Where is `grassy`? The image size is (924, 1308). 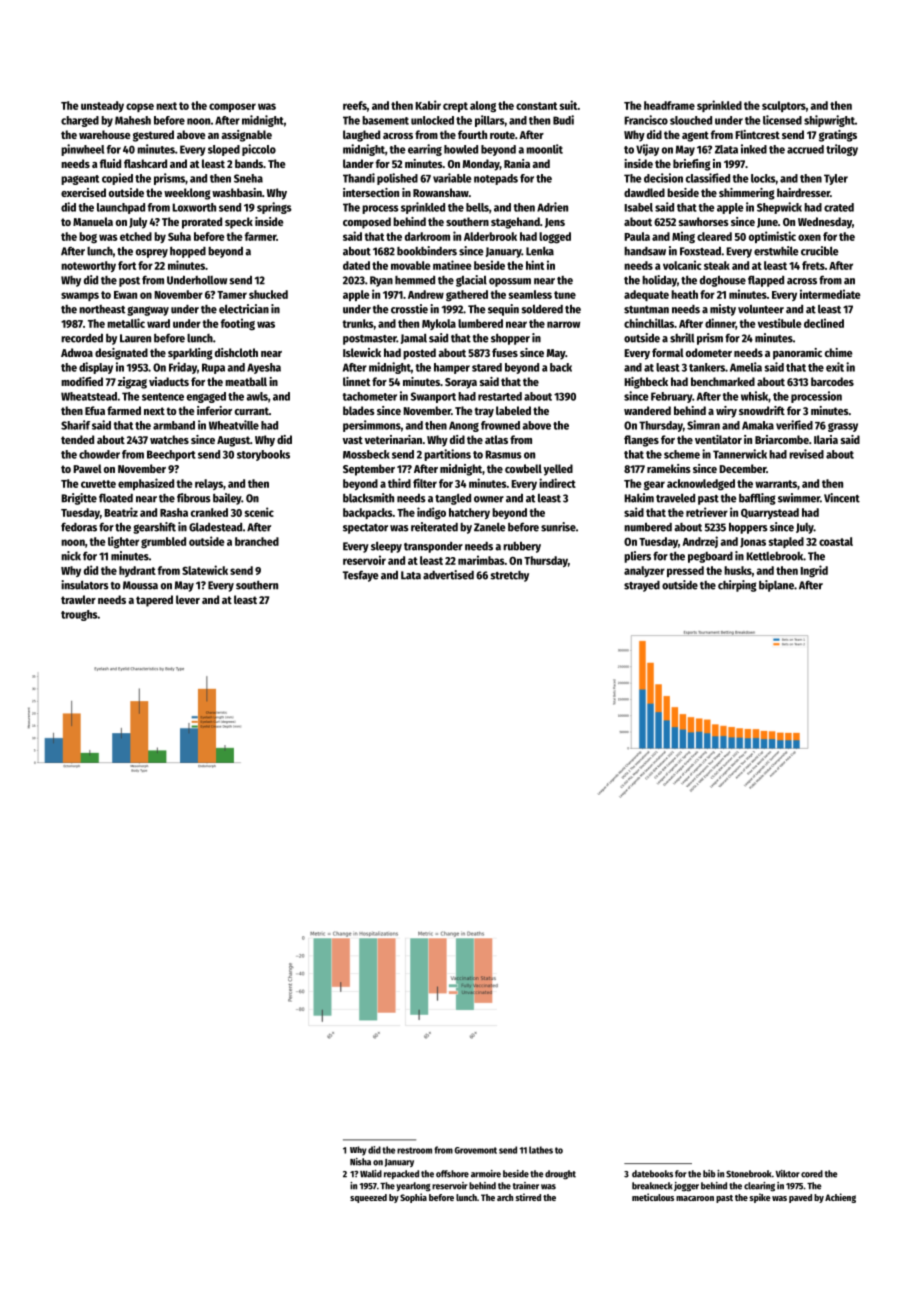 grassy is located at coordinates (843, 427).
